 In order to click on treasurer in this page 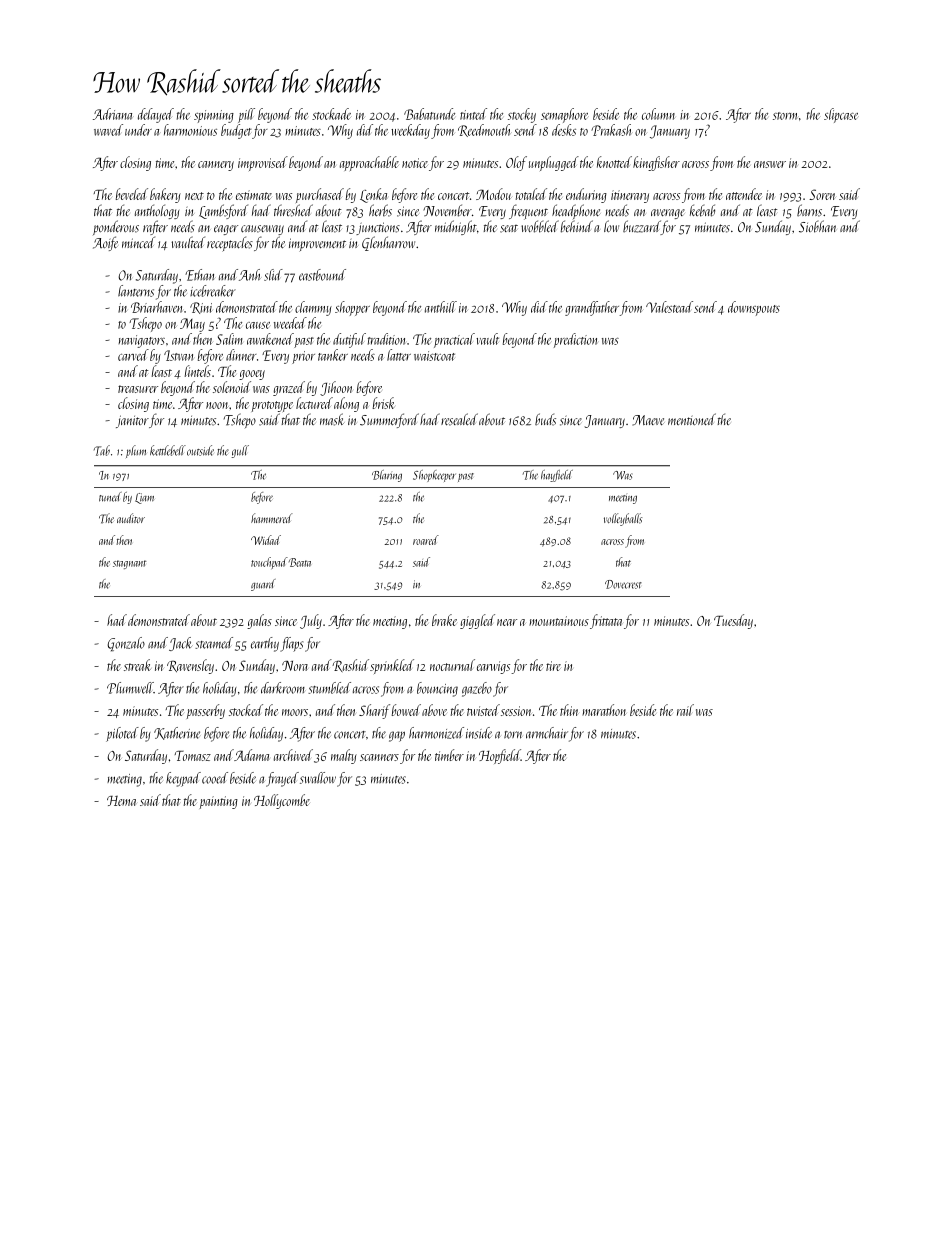, I will do `click(138, 389)`.
